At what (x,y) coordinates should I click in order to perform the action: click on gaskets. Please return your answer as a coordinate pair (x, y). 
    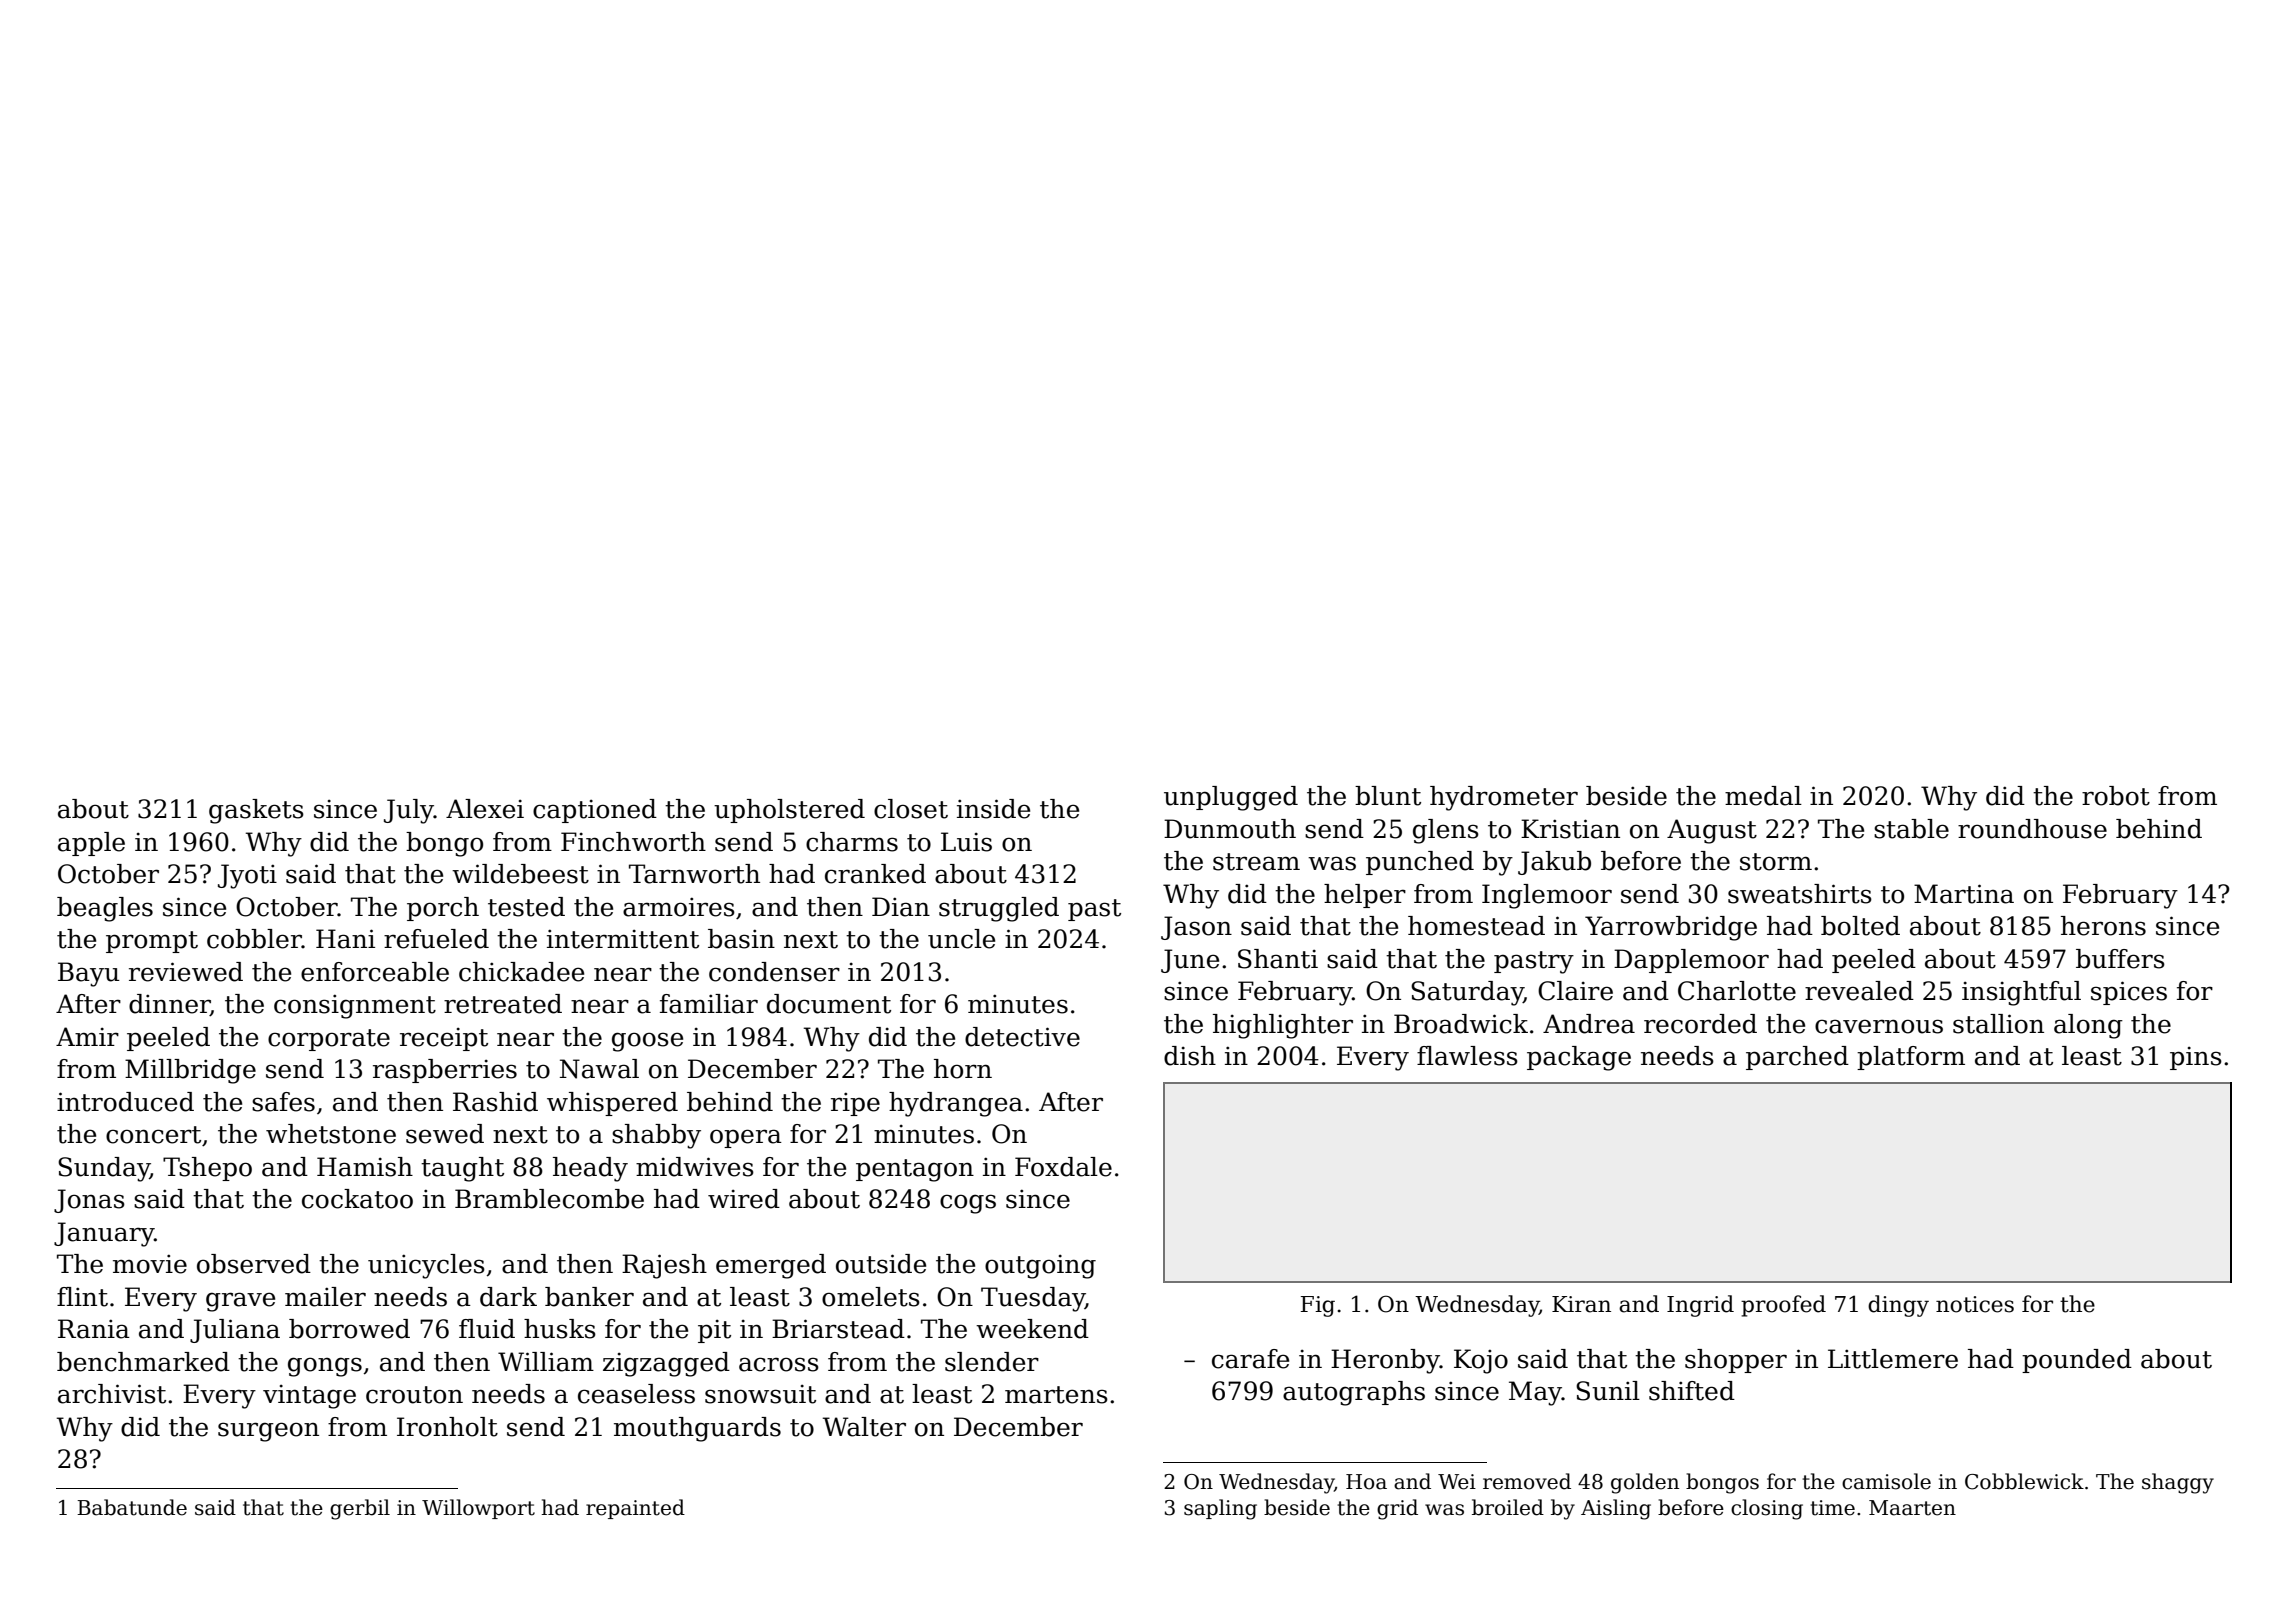
    Looking at the image, I should click on (256, 811).
